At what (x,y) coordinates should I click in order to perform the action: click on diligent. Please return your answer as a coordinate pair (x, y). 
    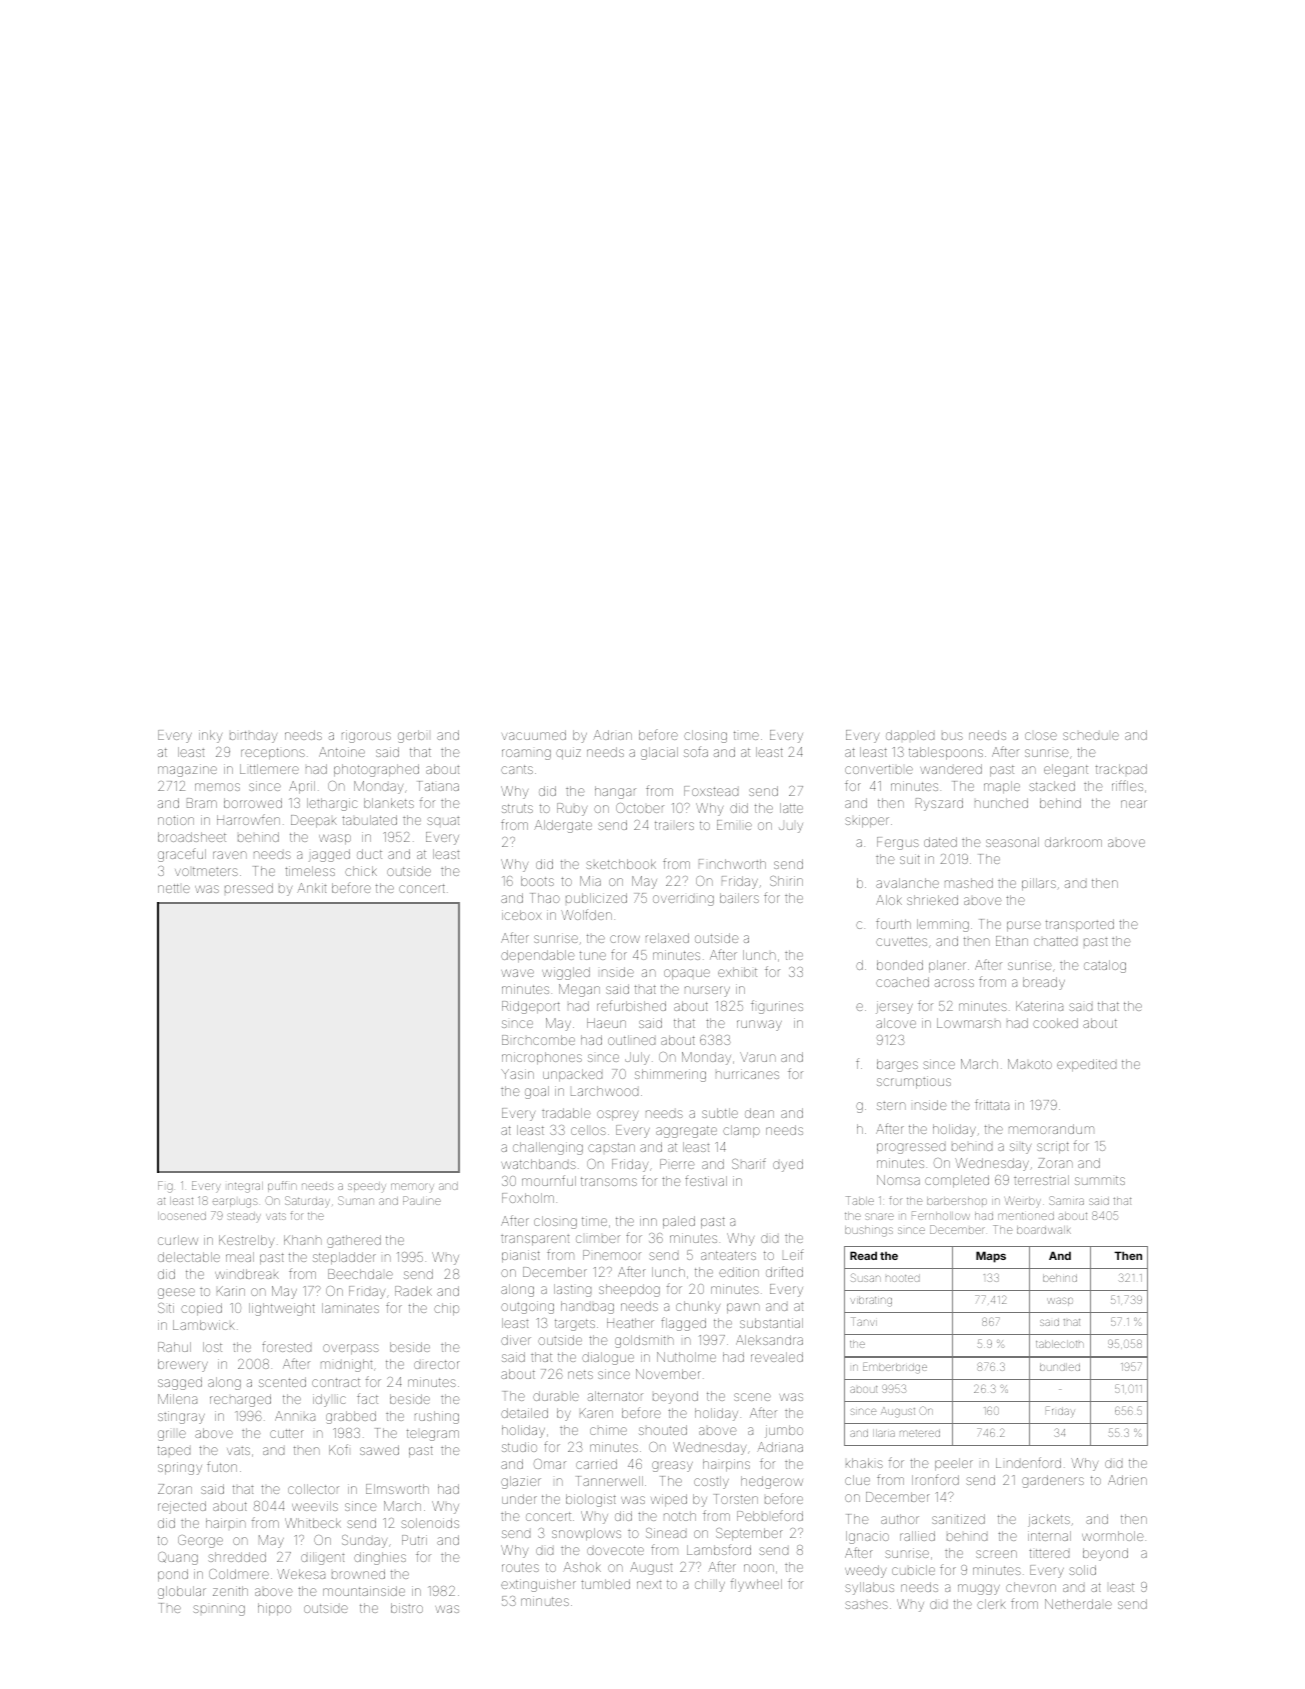
    Looking at the image, I should click on (323, 1558).
